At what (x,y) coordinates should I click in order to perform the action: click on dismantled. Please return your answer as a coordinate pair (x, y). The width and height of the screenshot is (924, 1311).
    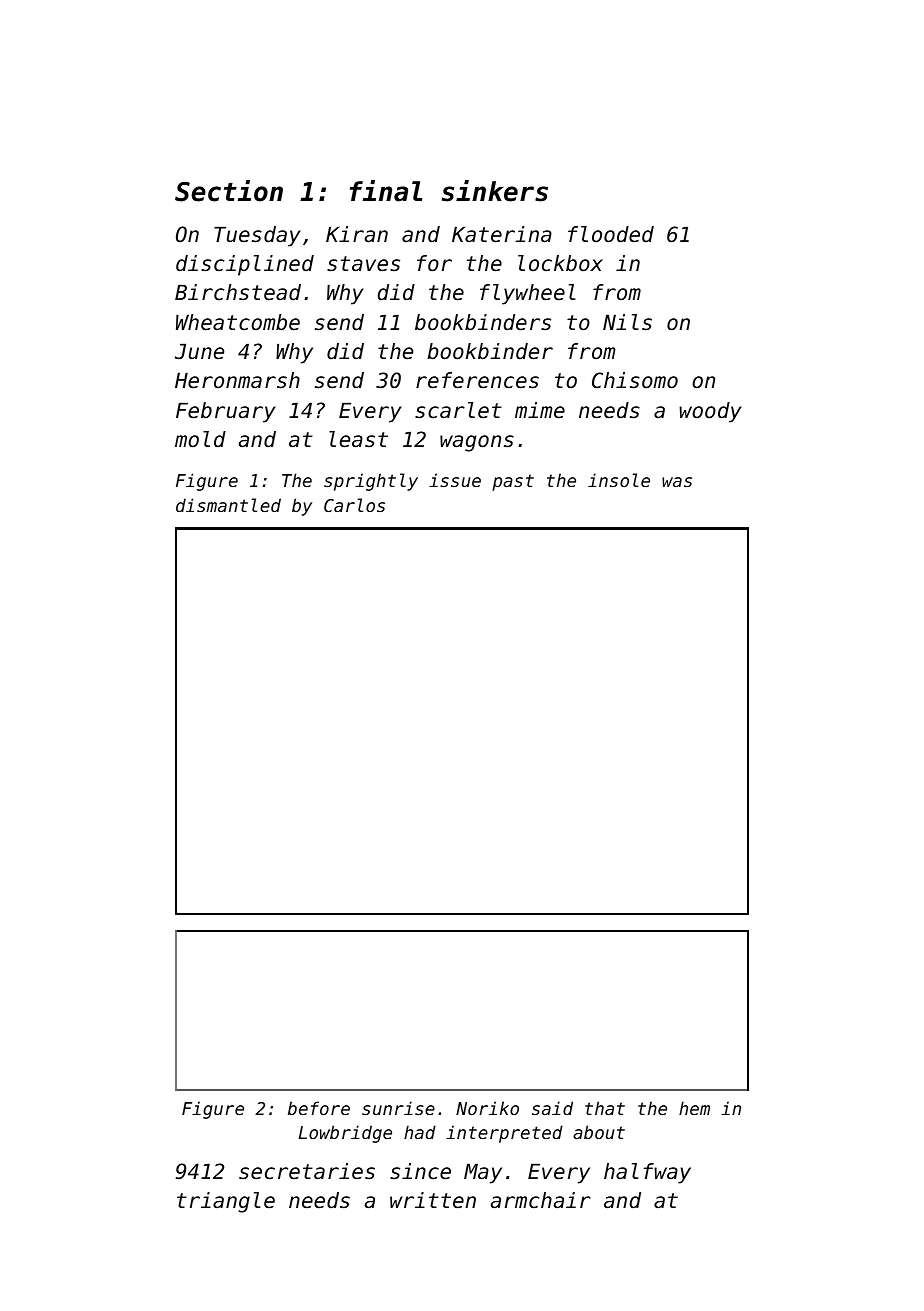
    Looking at the image, I should click on (228, 505).
